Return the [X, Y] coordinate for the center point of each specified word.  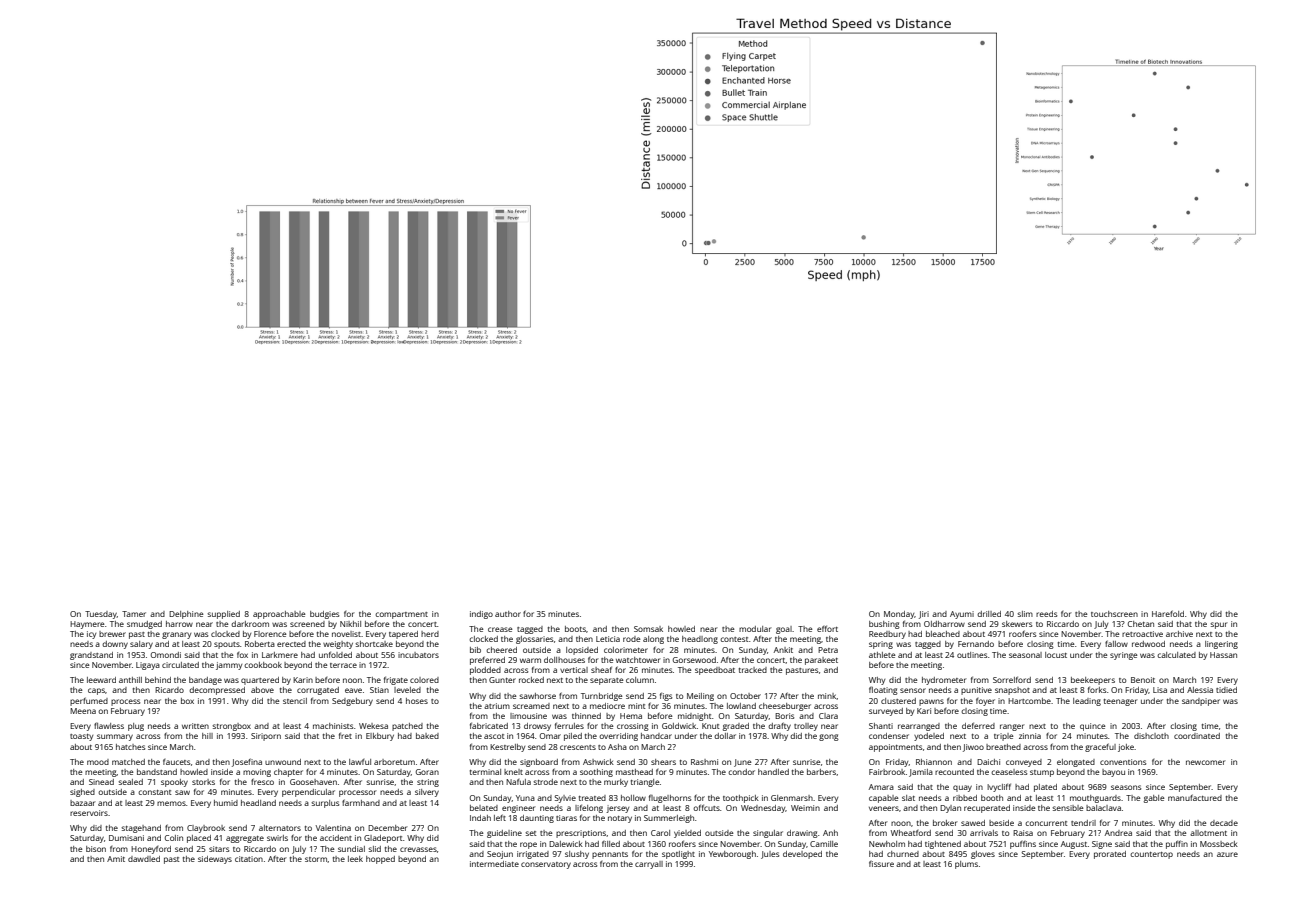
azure [1227, 854]
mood [98, 762]
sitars [219, 849]
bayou [1113, 773]
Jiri [924, 615]
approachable [279, 615]
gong [829, 737]
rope [528, 845]
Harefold [1168, 613]
